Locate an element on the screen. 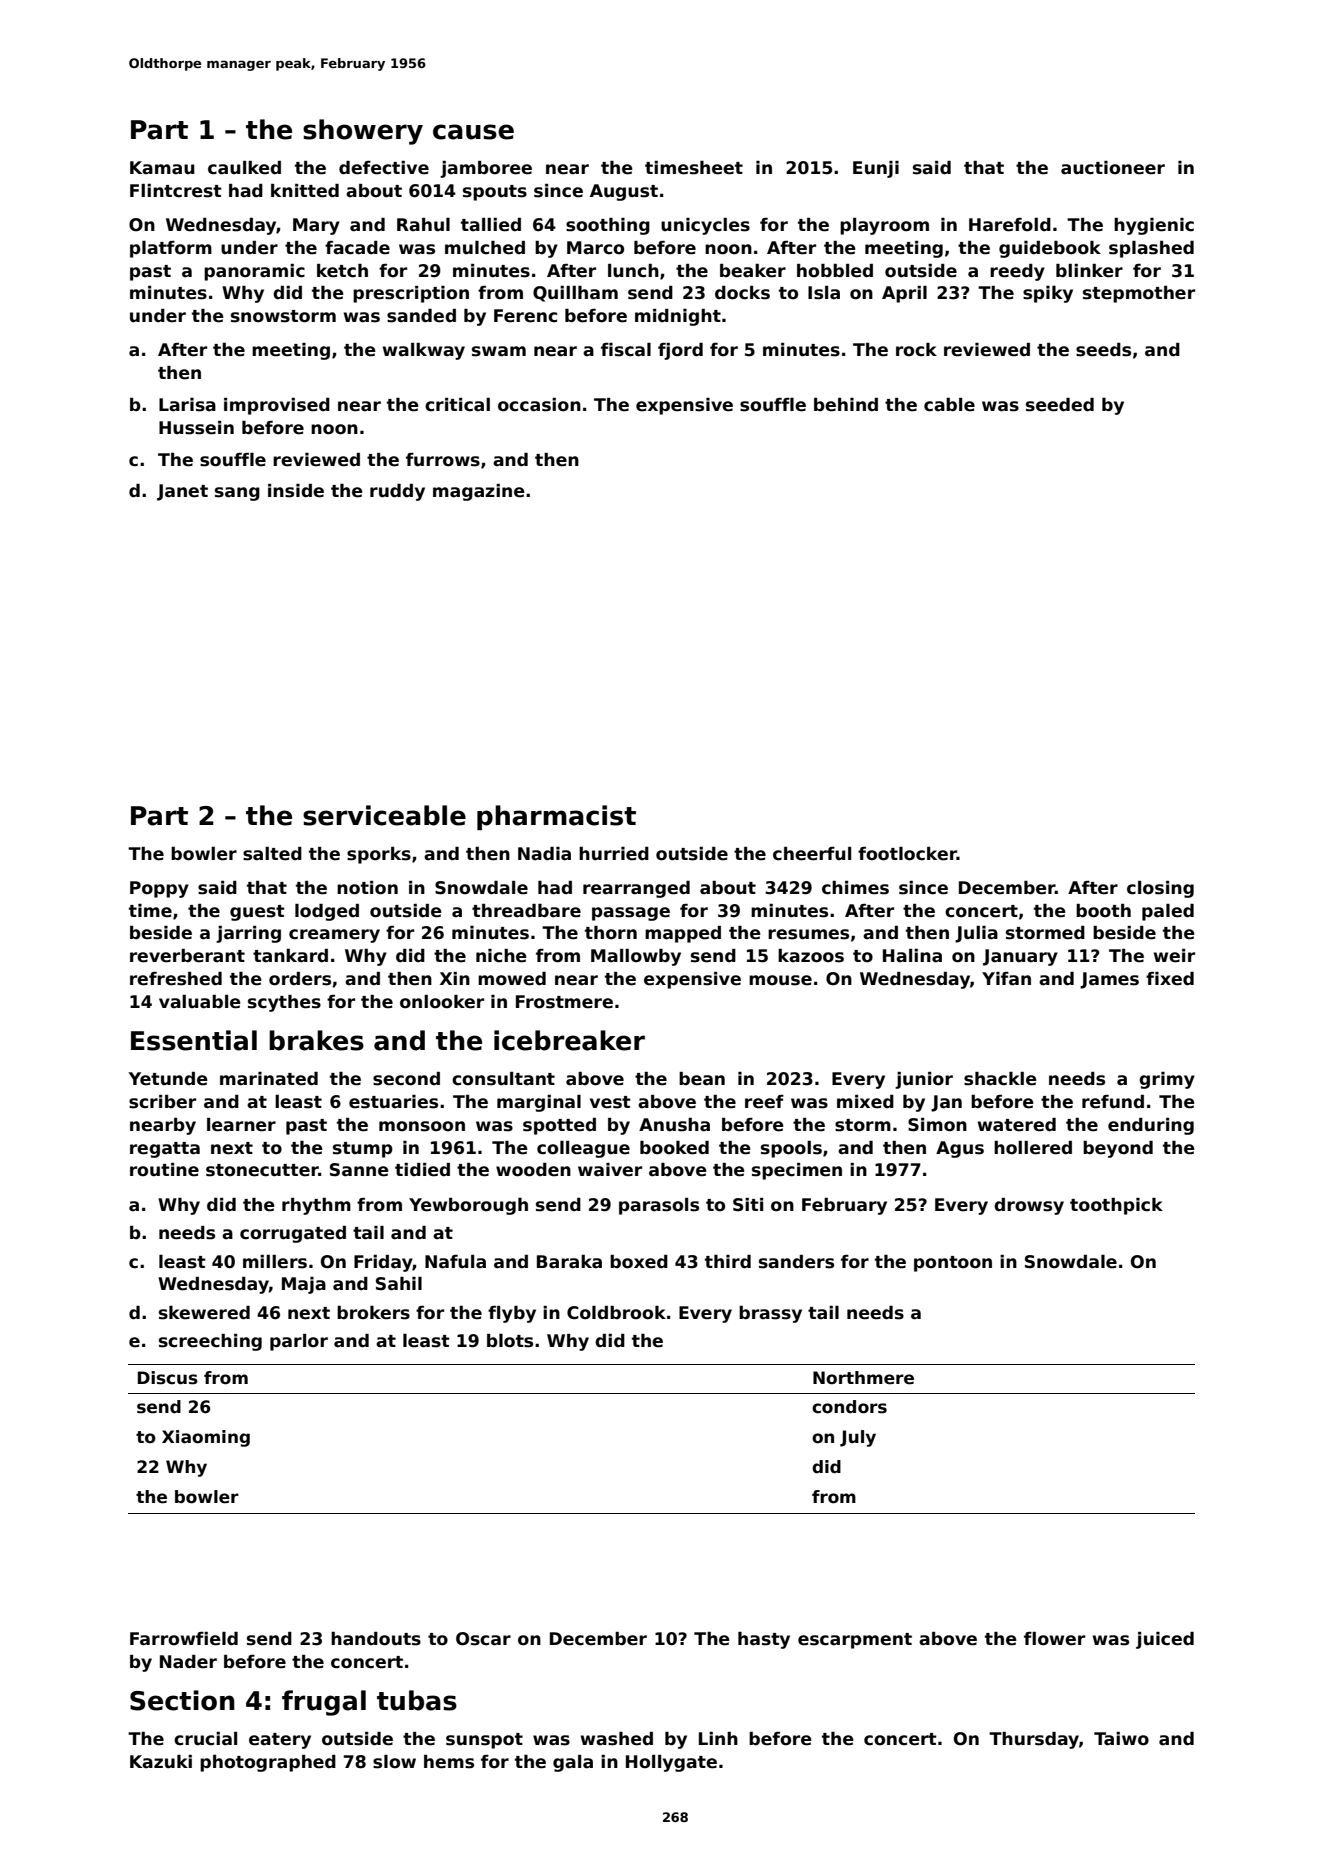 The height and width of the screenshot is (1873, 1324). cause is located at coordinates (473, 132).
